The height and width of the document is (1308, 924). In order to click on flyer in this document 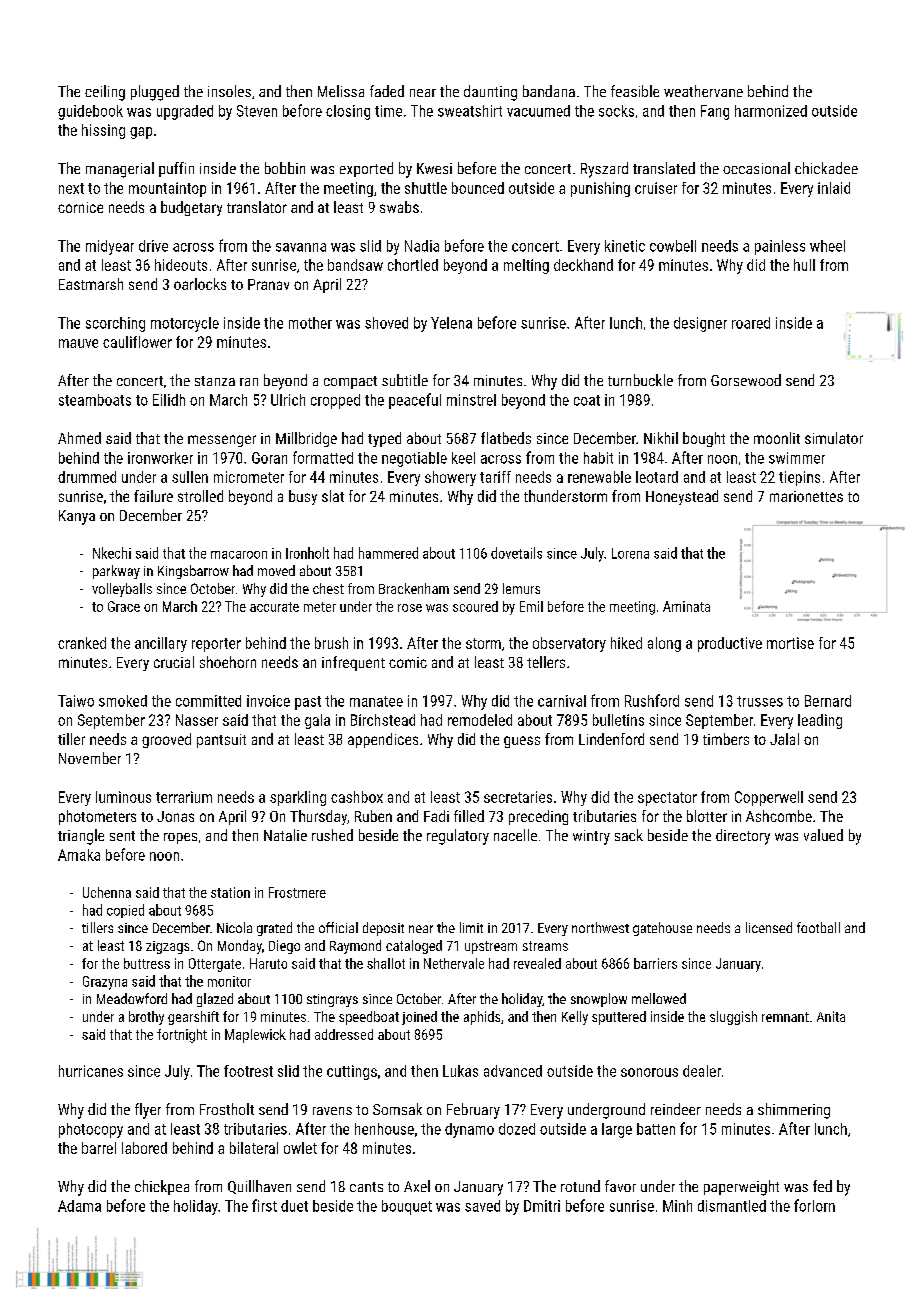, I will do `click(148, 1111)`.
